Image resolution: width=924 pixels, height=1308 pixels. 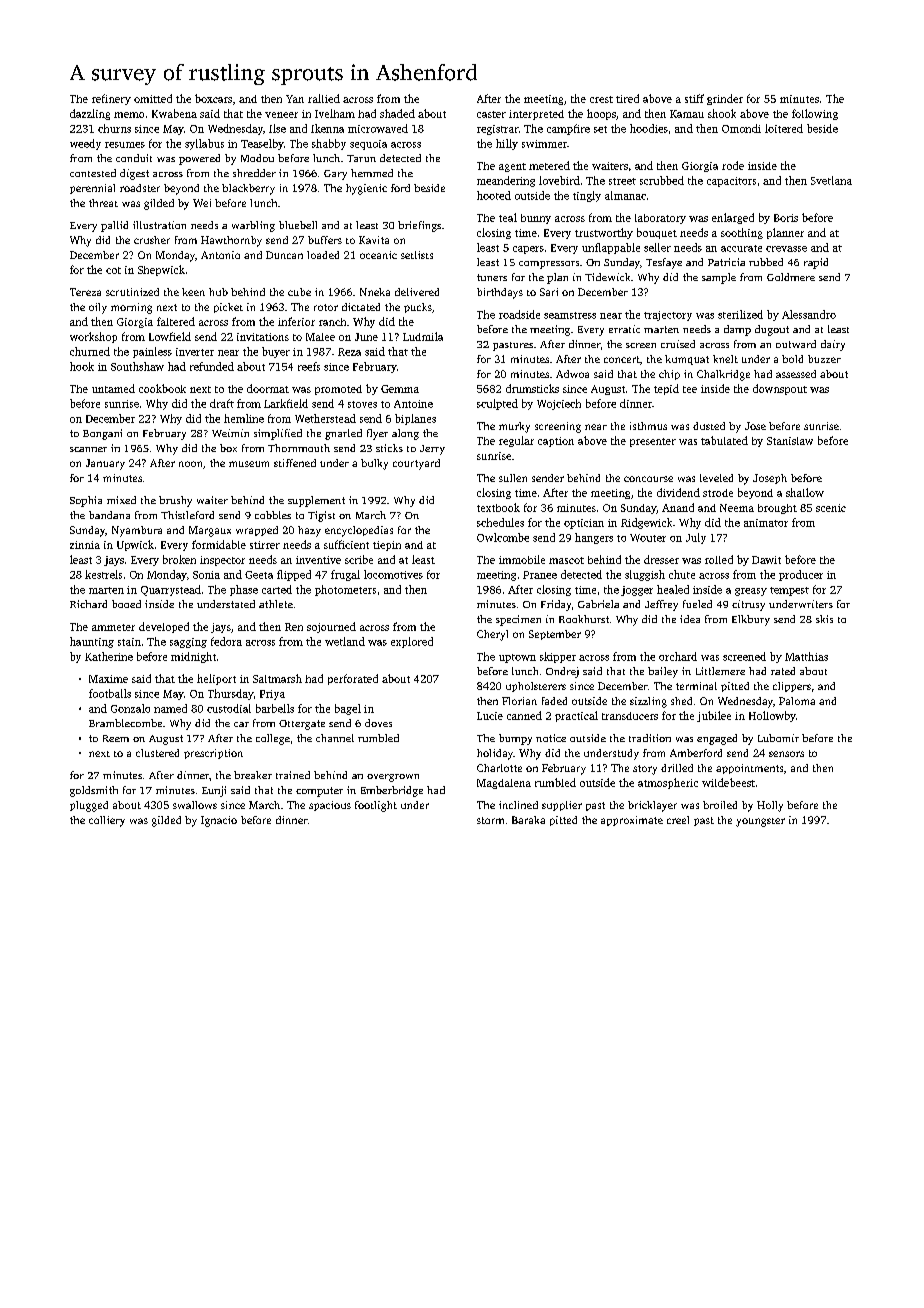 I want to click on athlete, so click(x=276, y=604).
